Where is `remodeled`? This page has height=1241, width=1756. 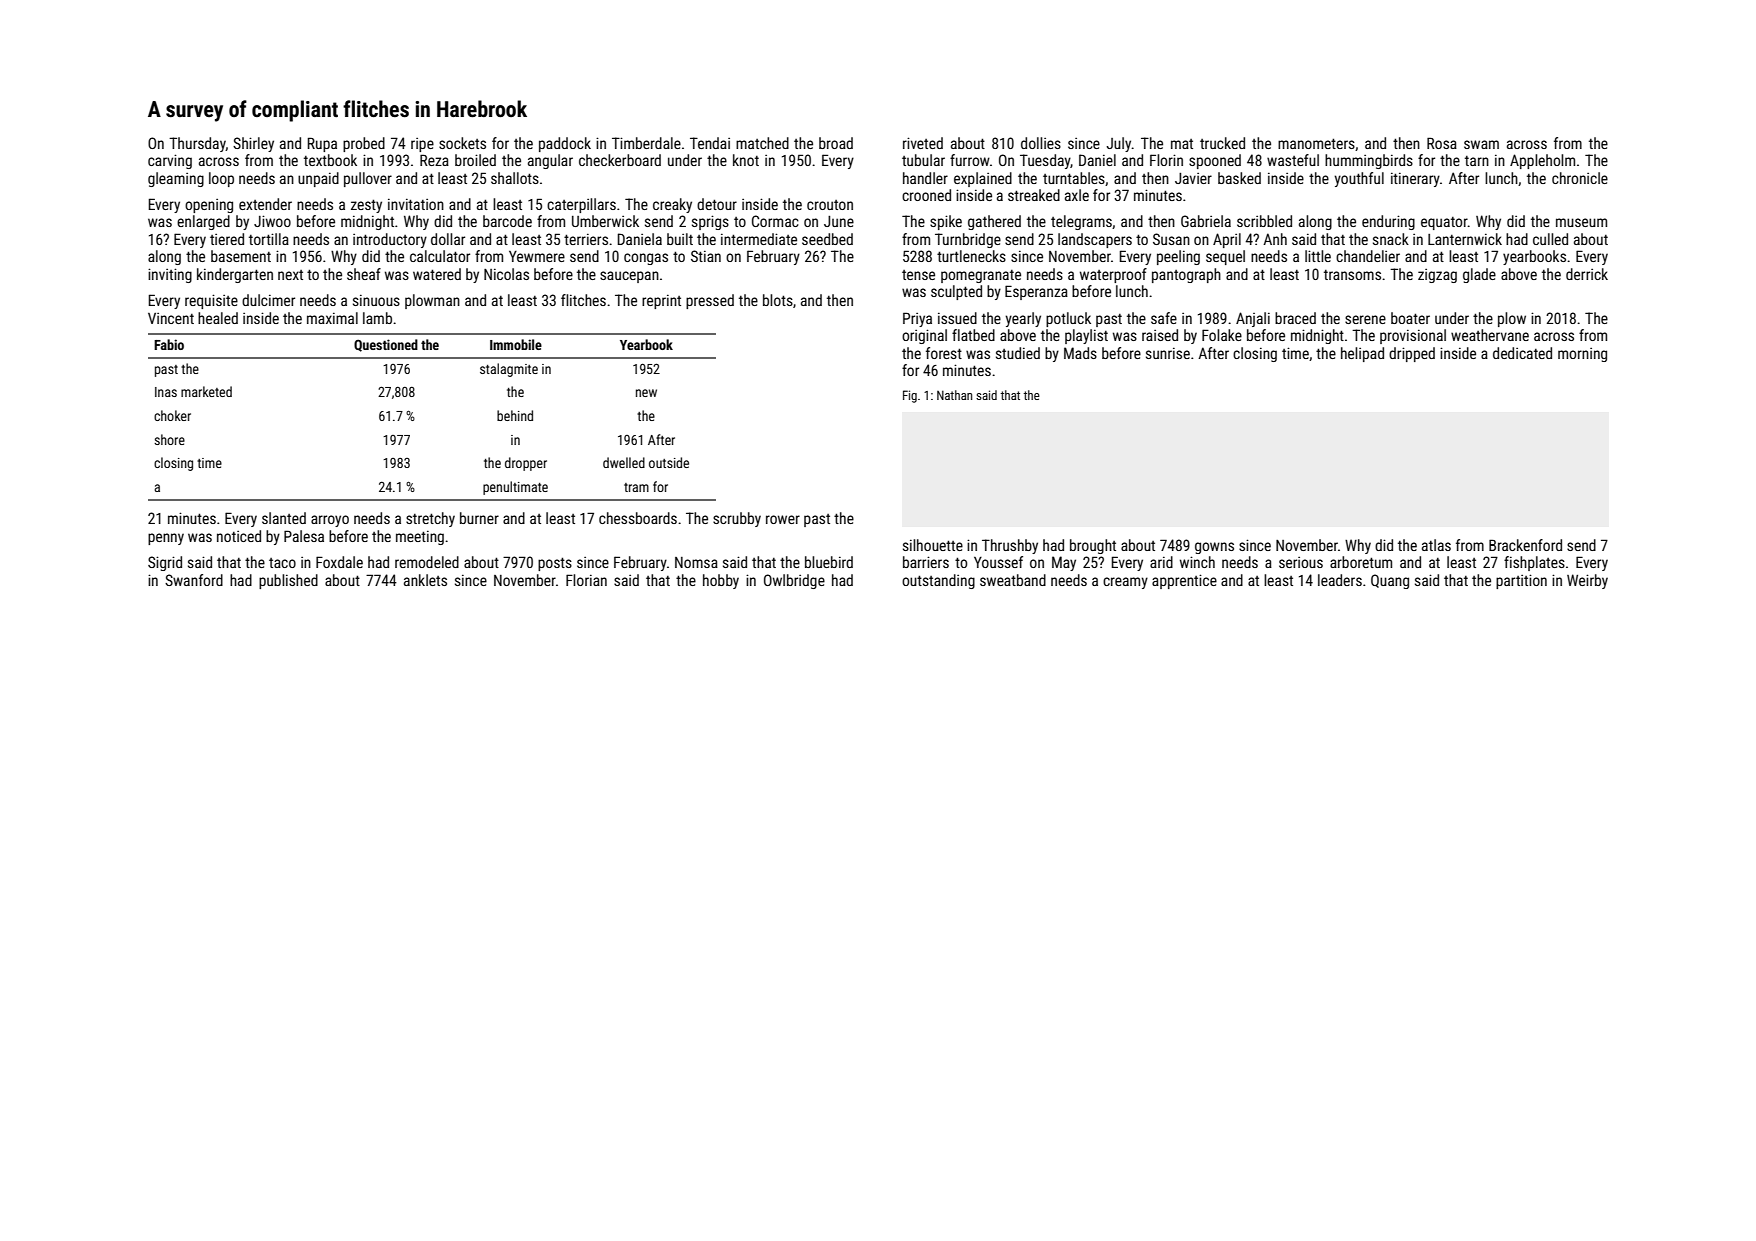
remodeled is located at coordinates (427, 562).
